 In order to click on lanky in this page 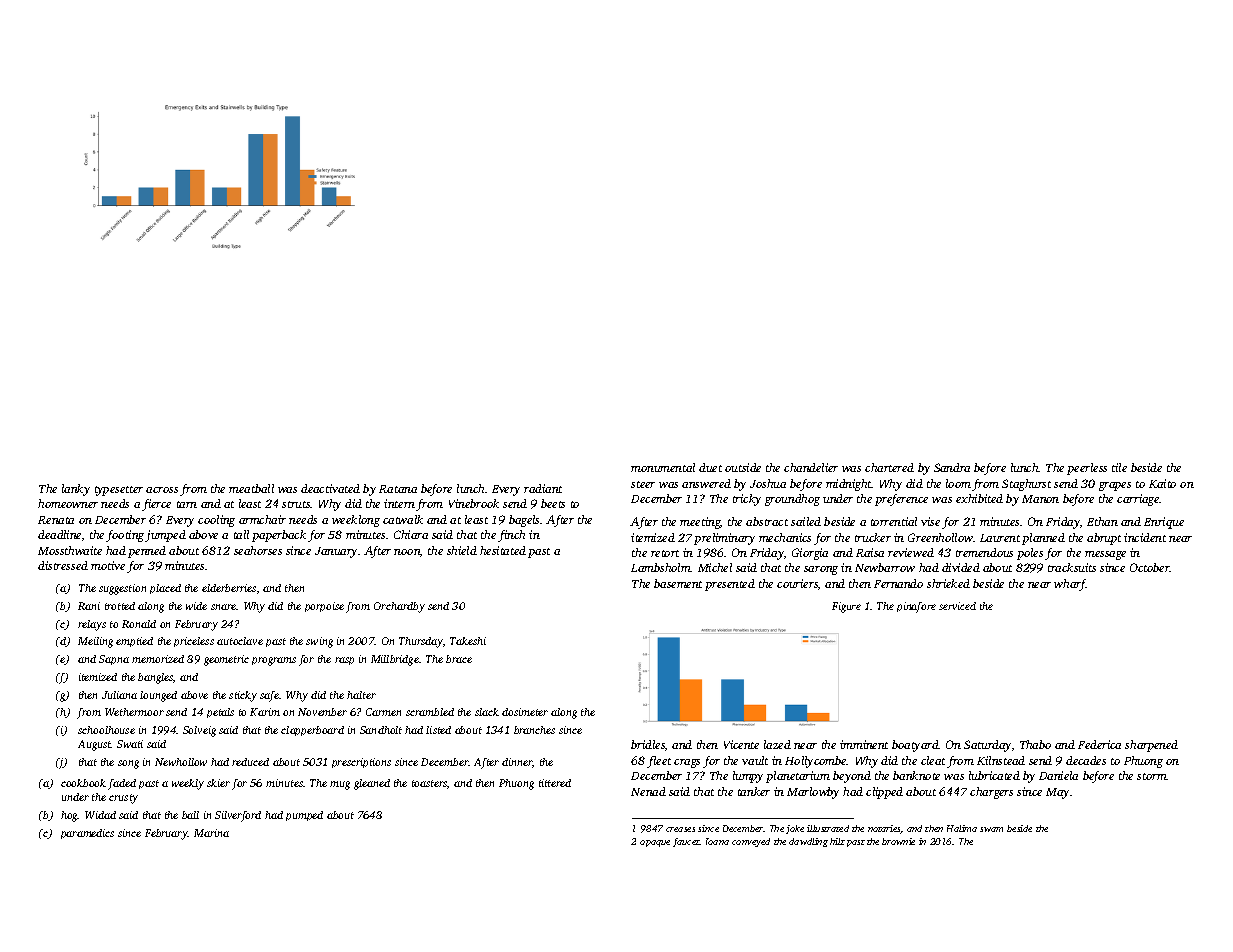, I will do `click(76, 490)`.
